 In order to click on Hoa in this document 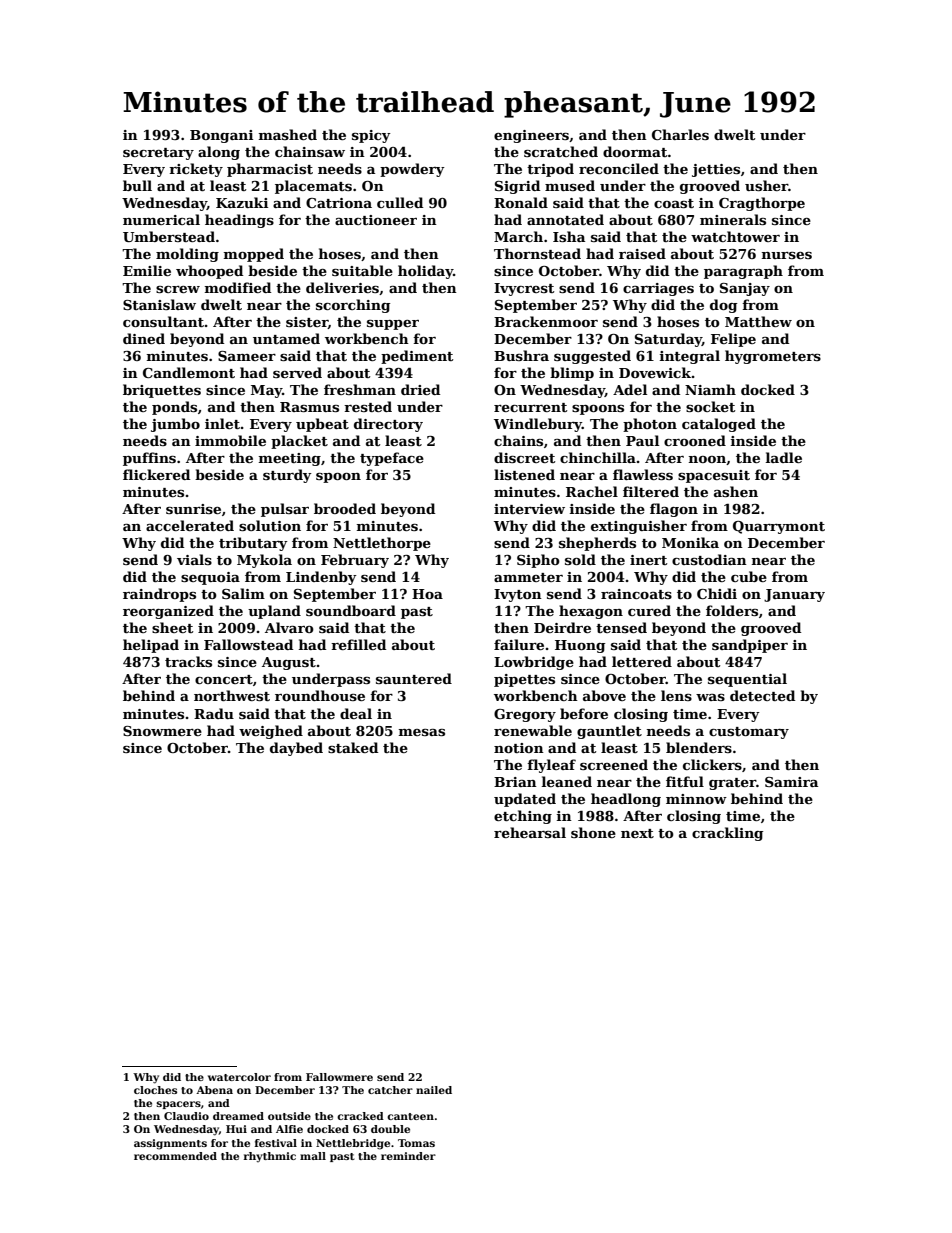, I will do `click(427, 594)`.
